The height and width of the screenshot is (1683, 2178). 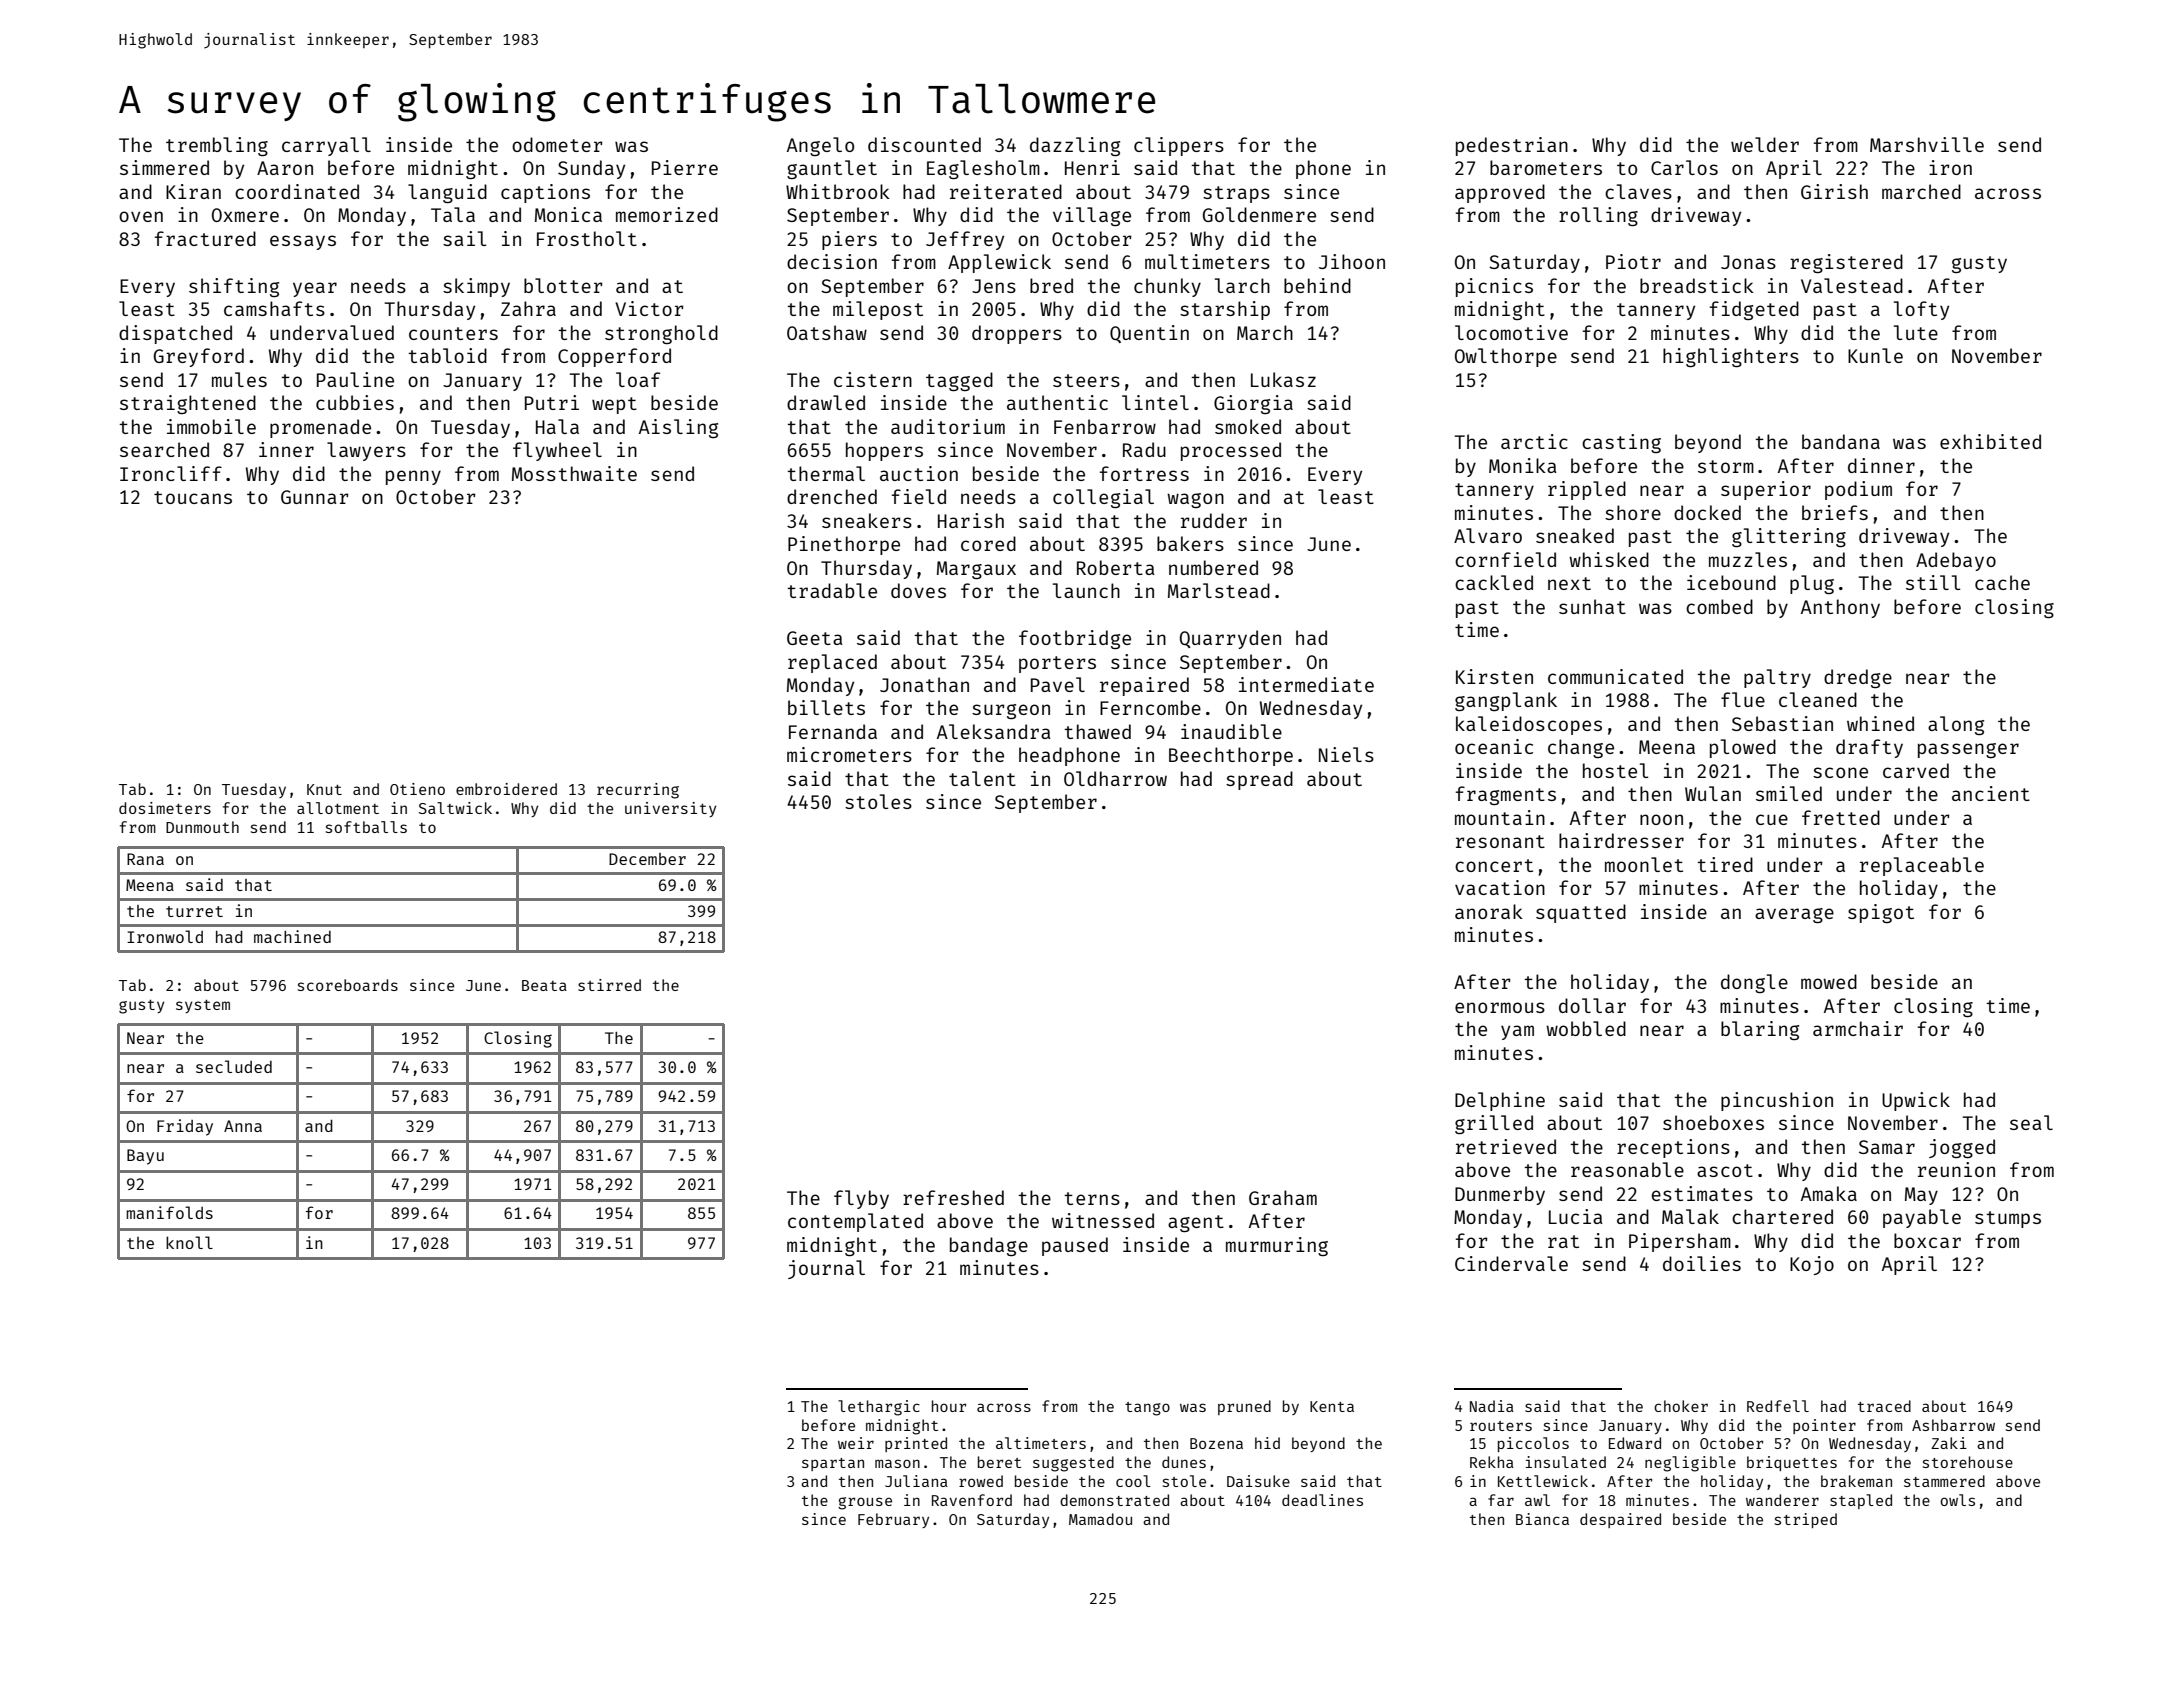 What do you see at coordinates (1875, 355) in the screenshot?
I see `Kunle` at bounding box center [1875, 355].
